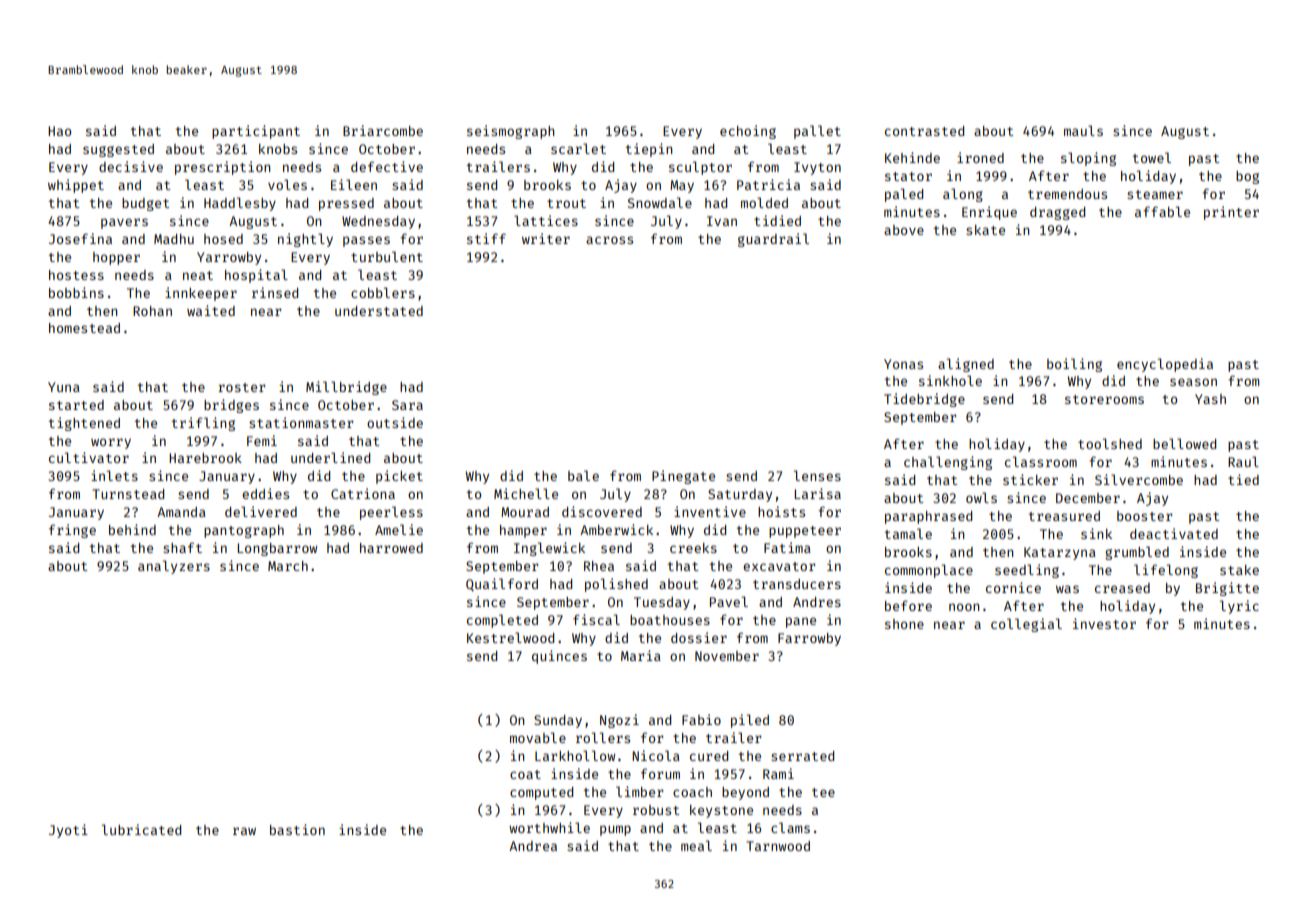 This screenshot has height=924, width=1308. Describe the element at coordinates (141, 829) in the screenshot. I see `lubricated` at that location.
